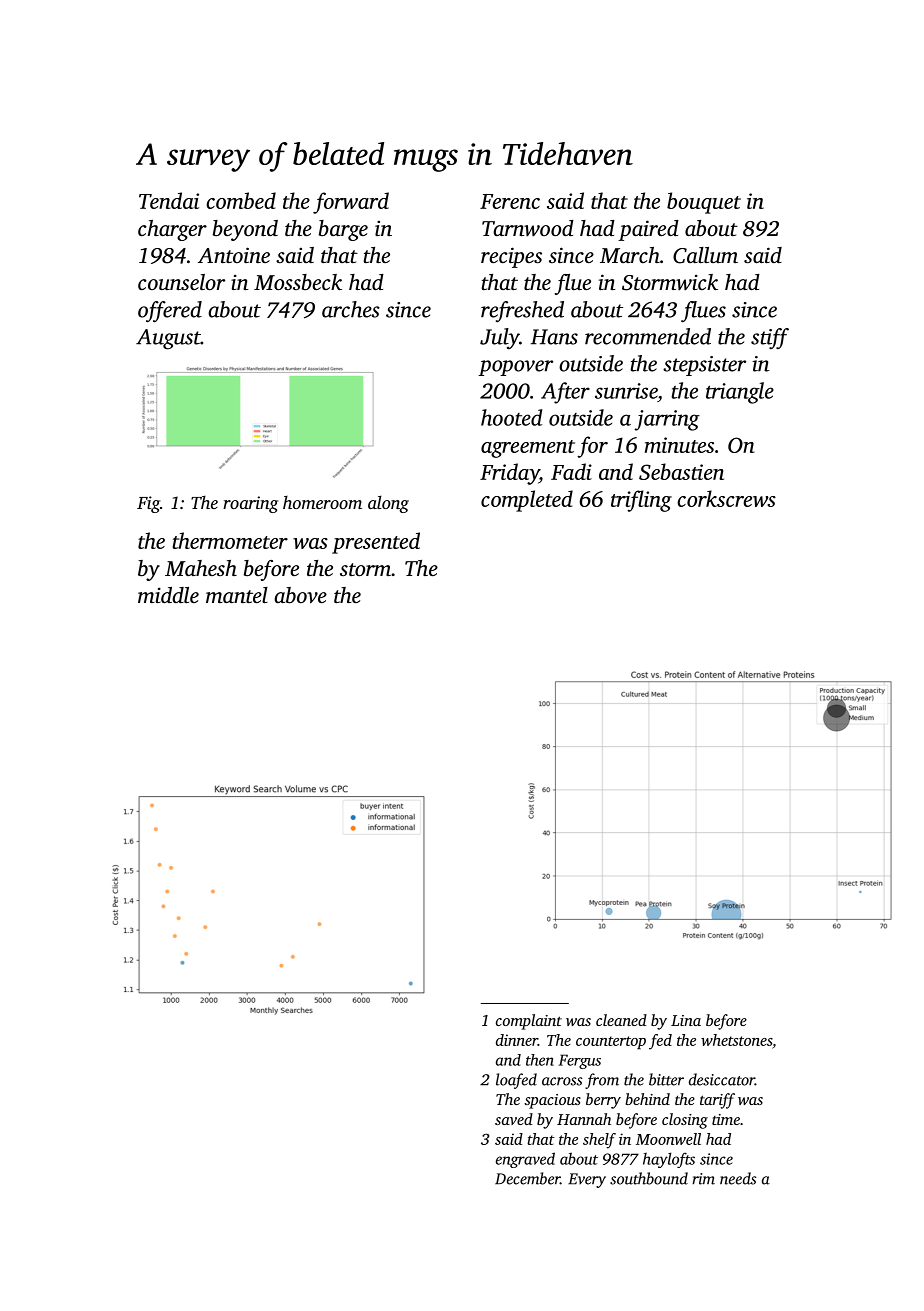 The image size is (924, 1311). Describe the element at coordinates (201, 568) in the screenshot. I see `Mahesh` at that location.
